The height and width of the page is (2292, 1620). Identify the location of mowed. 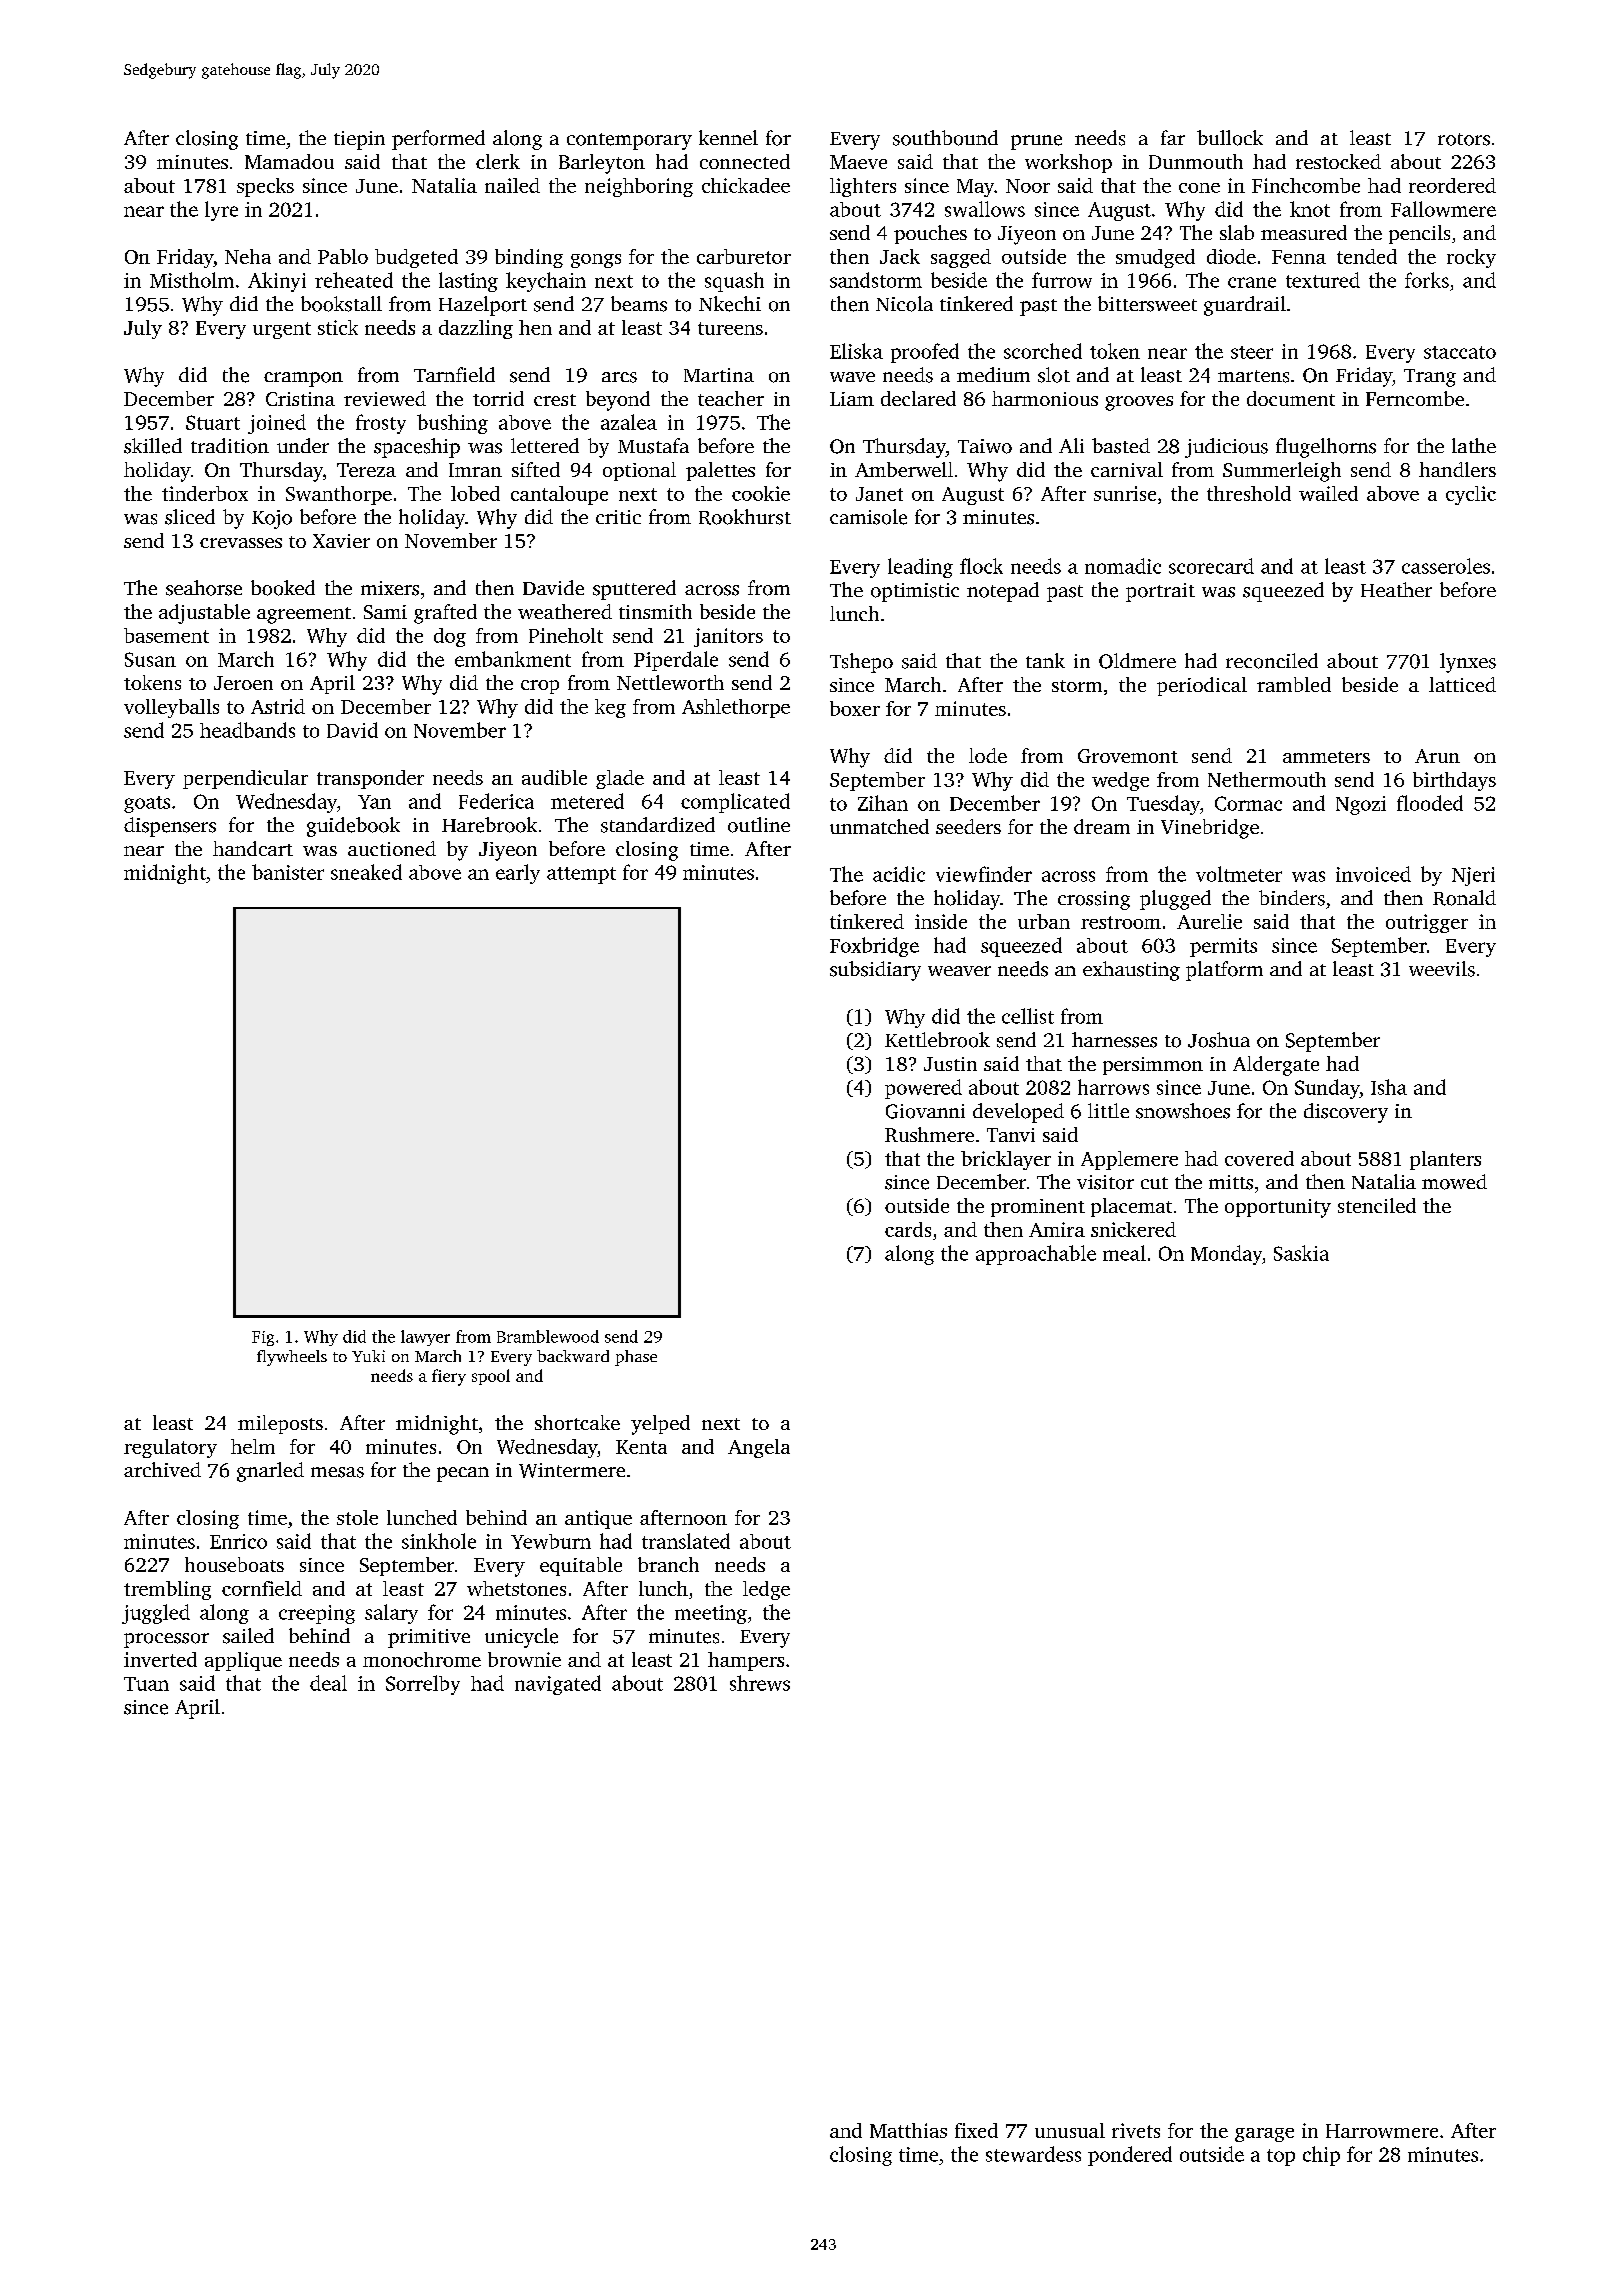
(1454, 1182).
